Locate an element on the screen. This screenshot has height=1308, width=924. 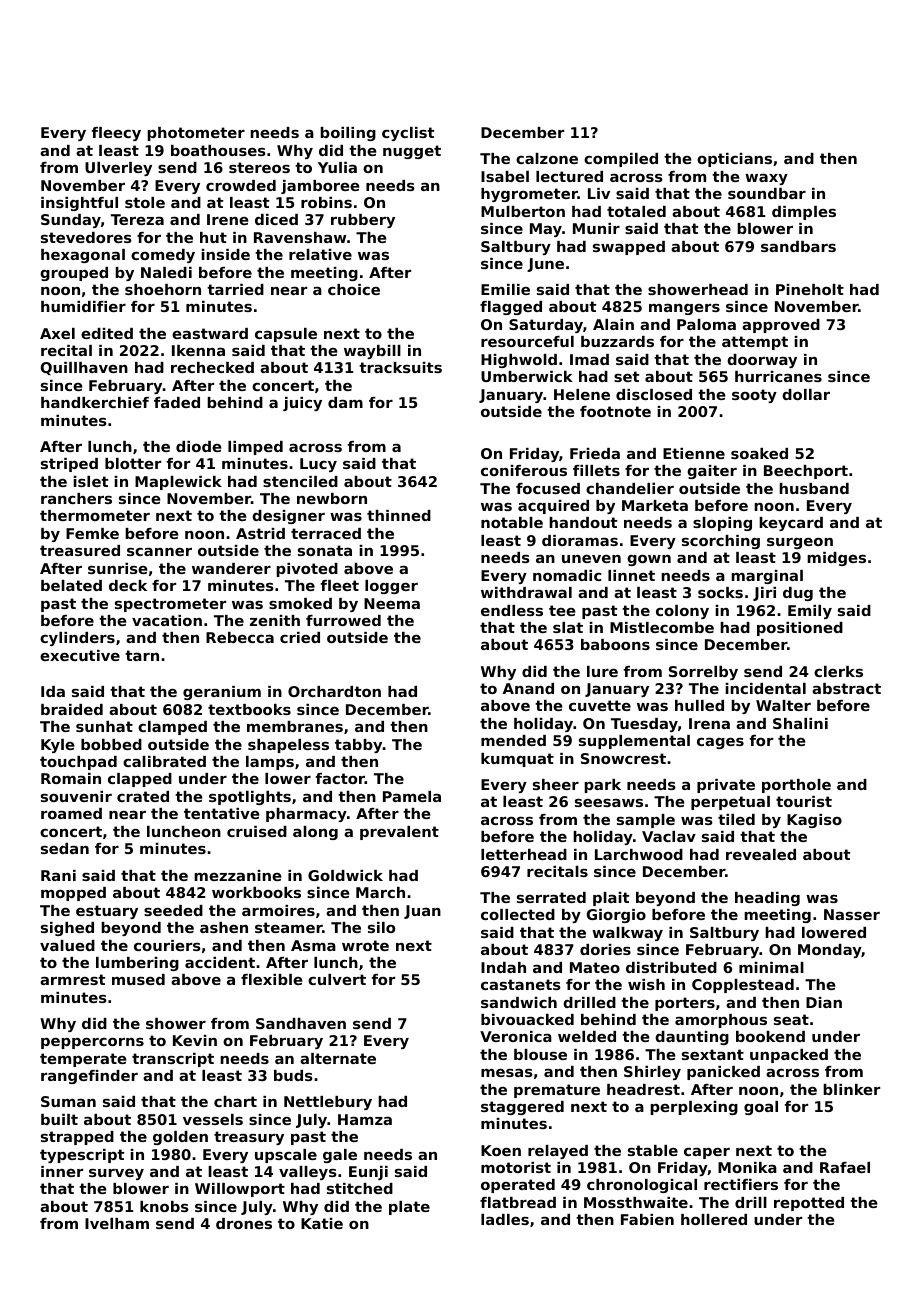
Paloma is located at coordinates (706, 324).
